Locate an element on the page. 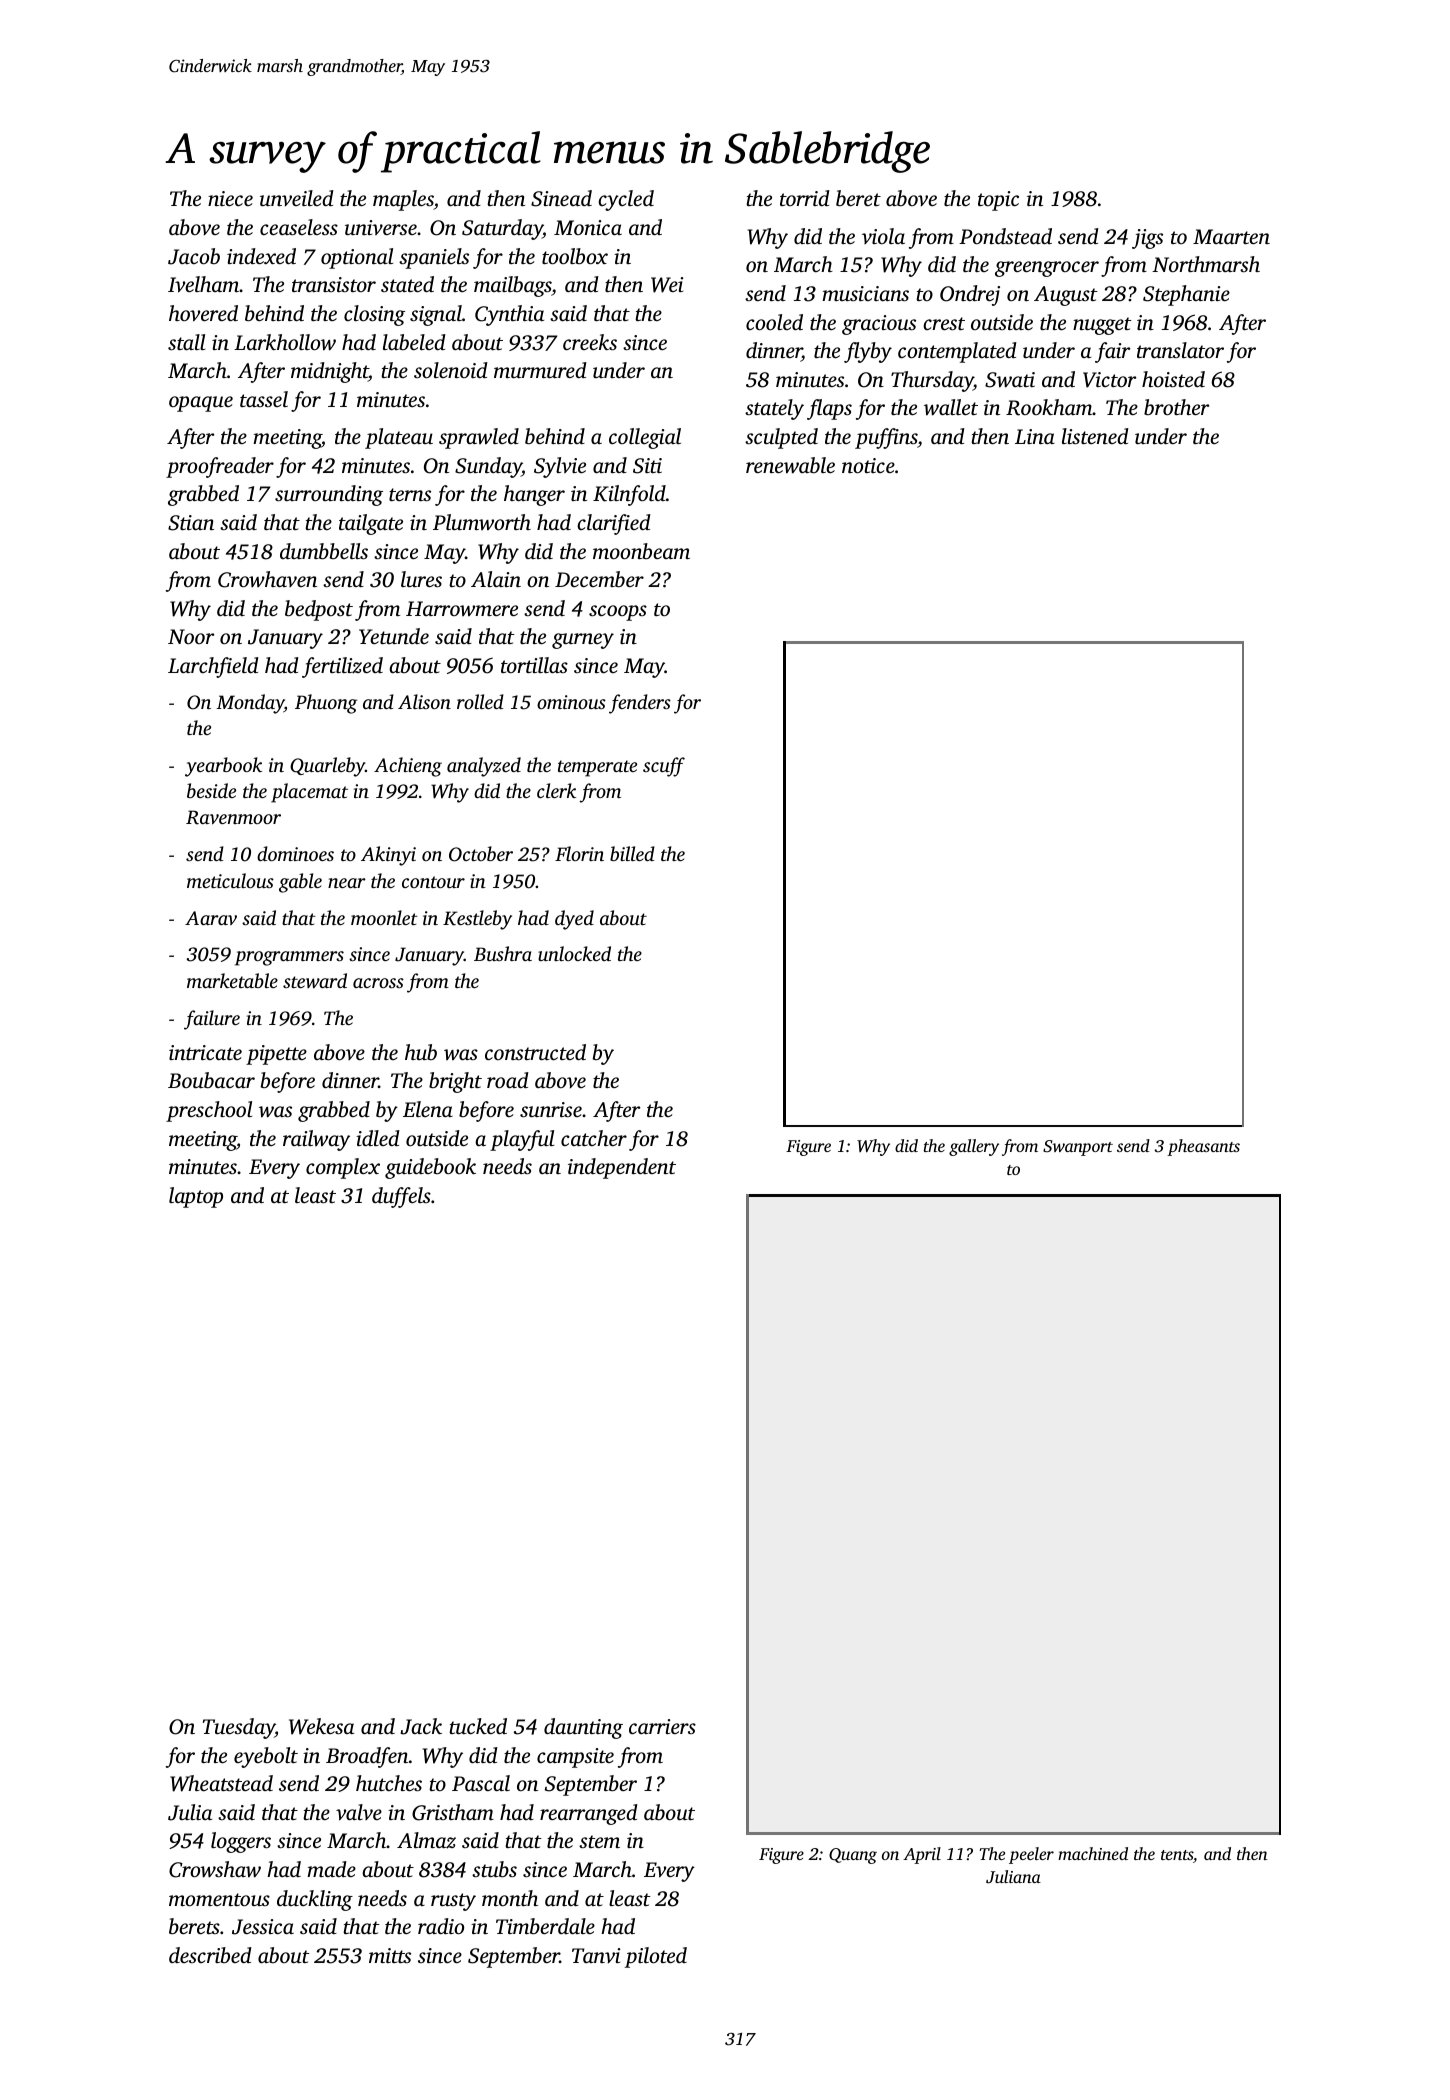 This image has width=1450, height=2100. Lina is located at coordinates (1035, 436).
